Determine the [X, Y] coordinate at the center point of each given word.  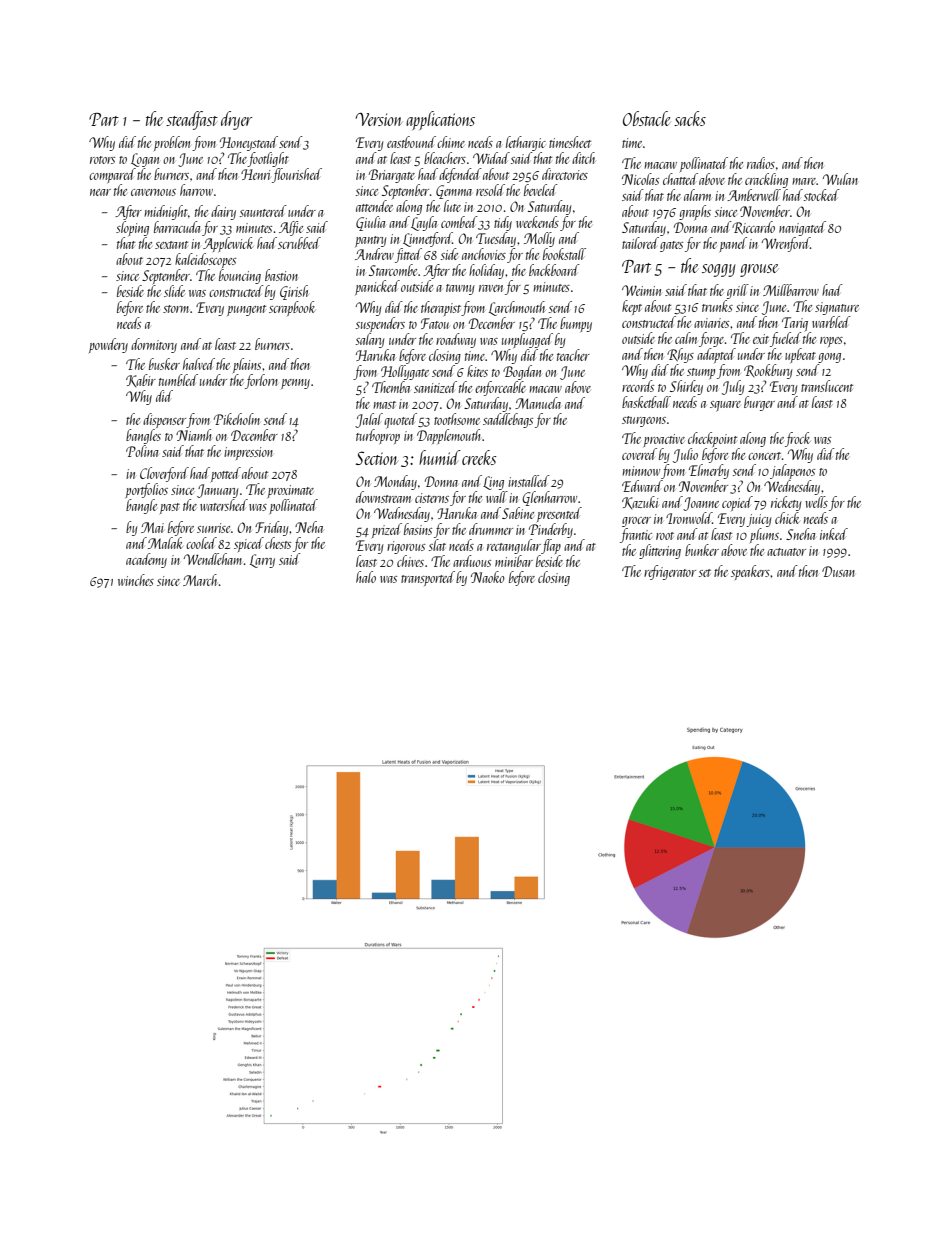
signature [837, 308]
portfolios [146, 490]
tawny [460, 289]
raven [491, 288]
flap [551, 546]
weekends [537, 222]
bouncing [240, 276]
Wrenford [786, 244]
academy [146, 560]
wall [497, 497]
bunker [702, 550]
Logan [145, 160]
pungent [246, 310]
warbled [831, 322]
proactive [664, 440]
